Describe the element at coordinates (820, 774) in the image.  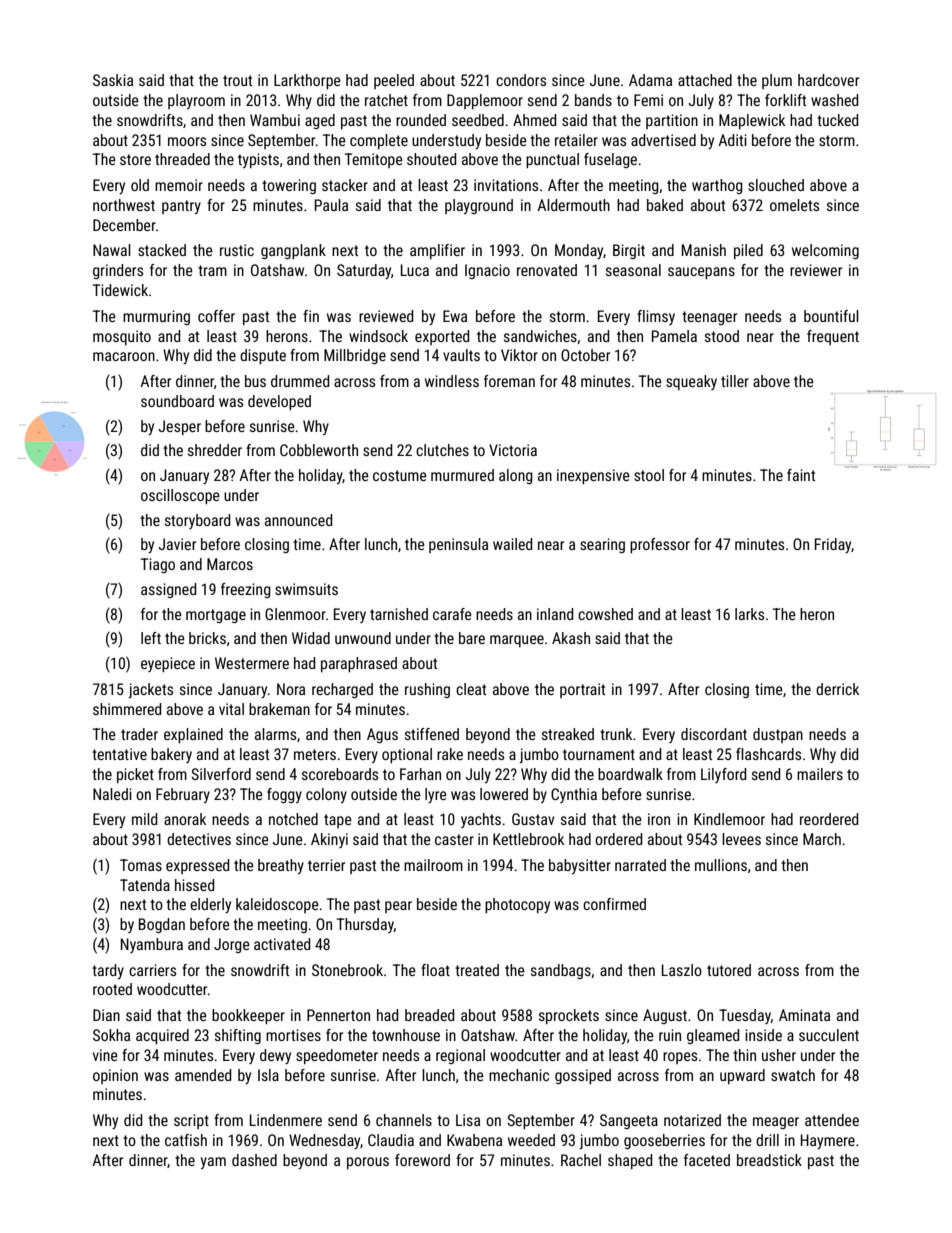
I see `mailers` at that location.
